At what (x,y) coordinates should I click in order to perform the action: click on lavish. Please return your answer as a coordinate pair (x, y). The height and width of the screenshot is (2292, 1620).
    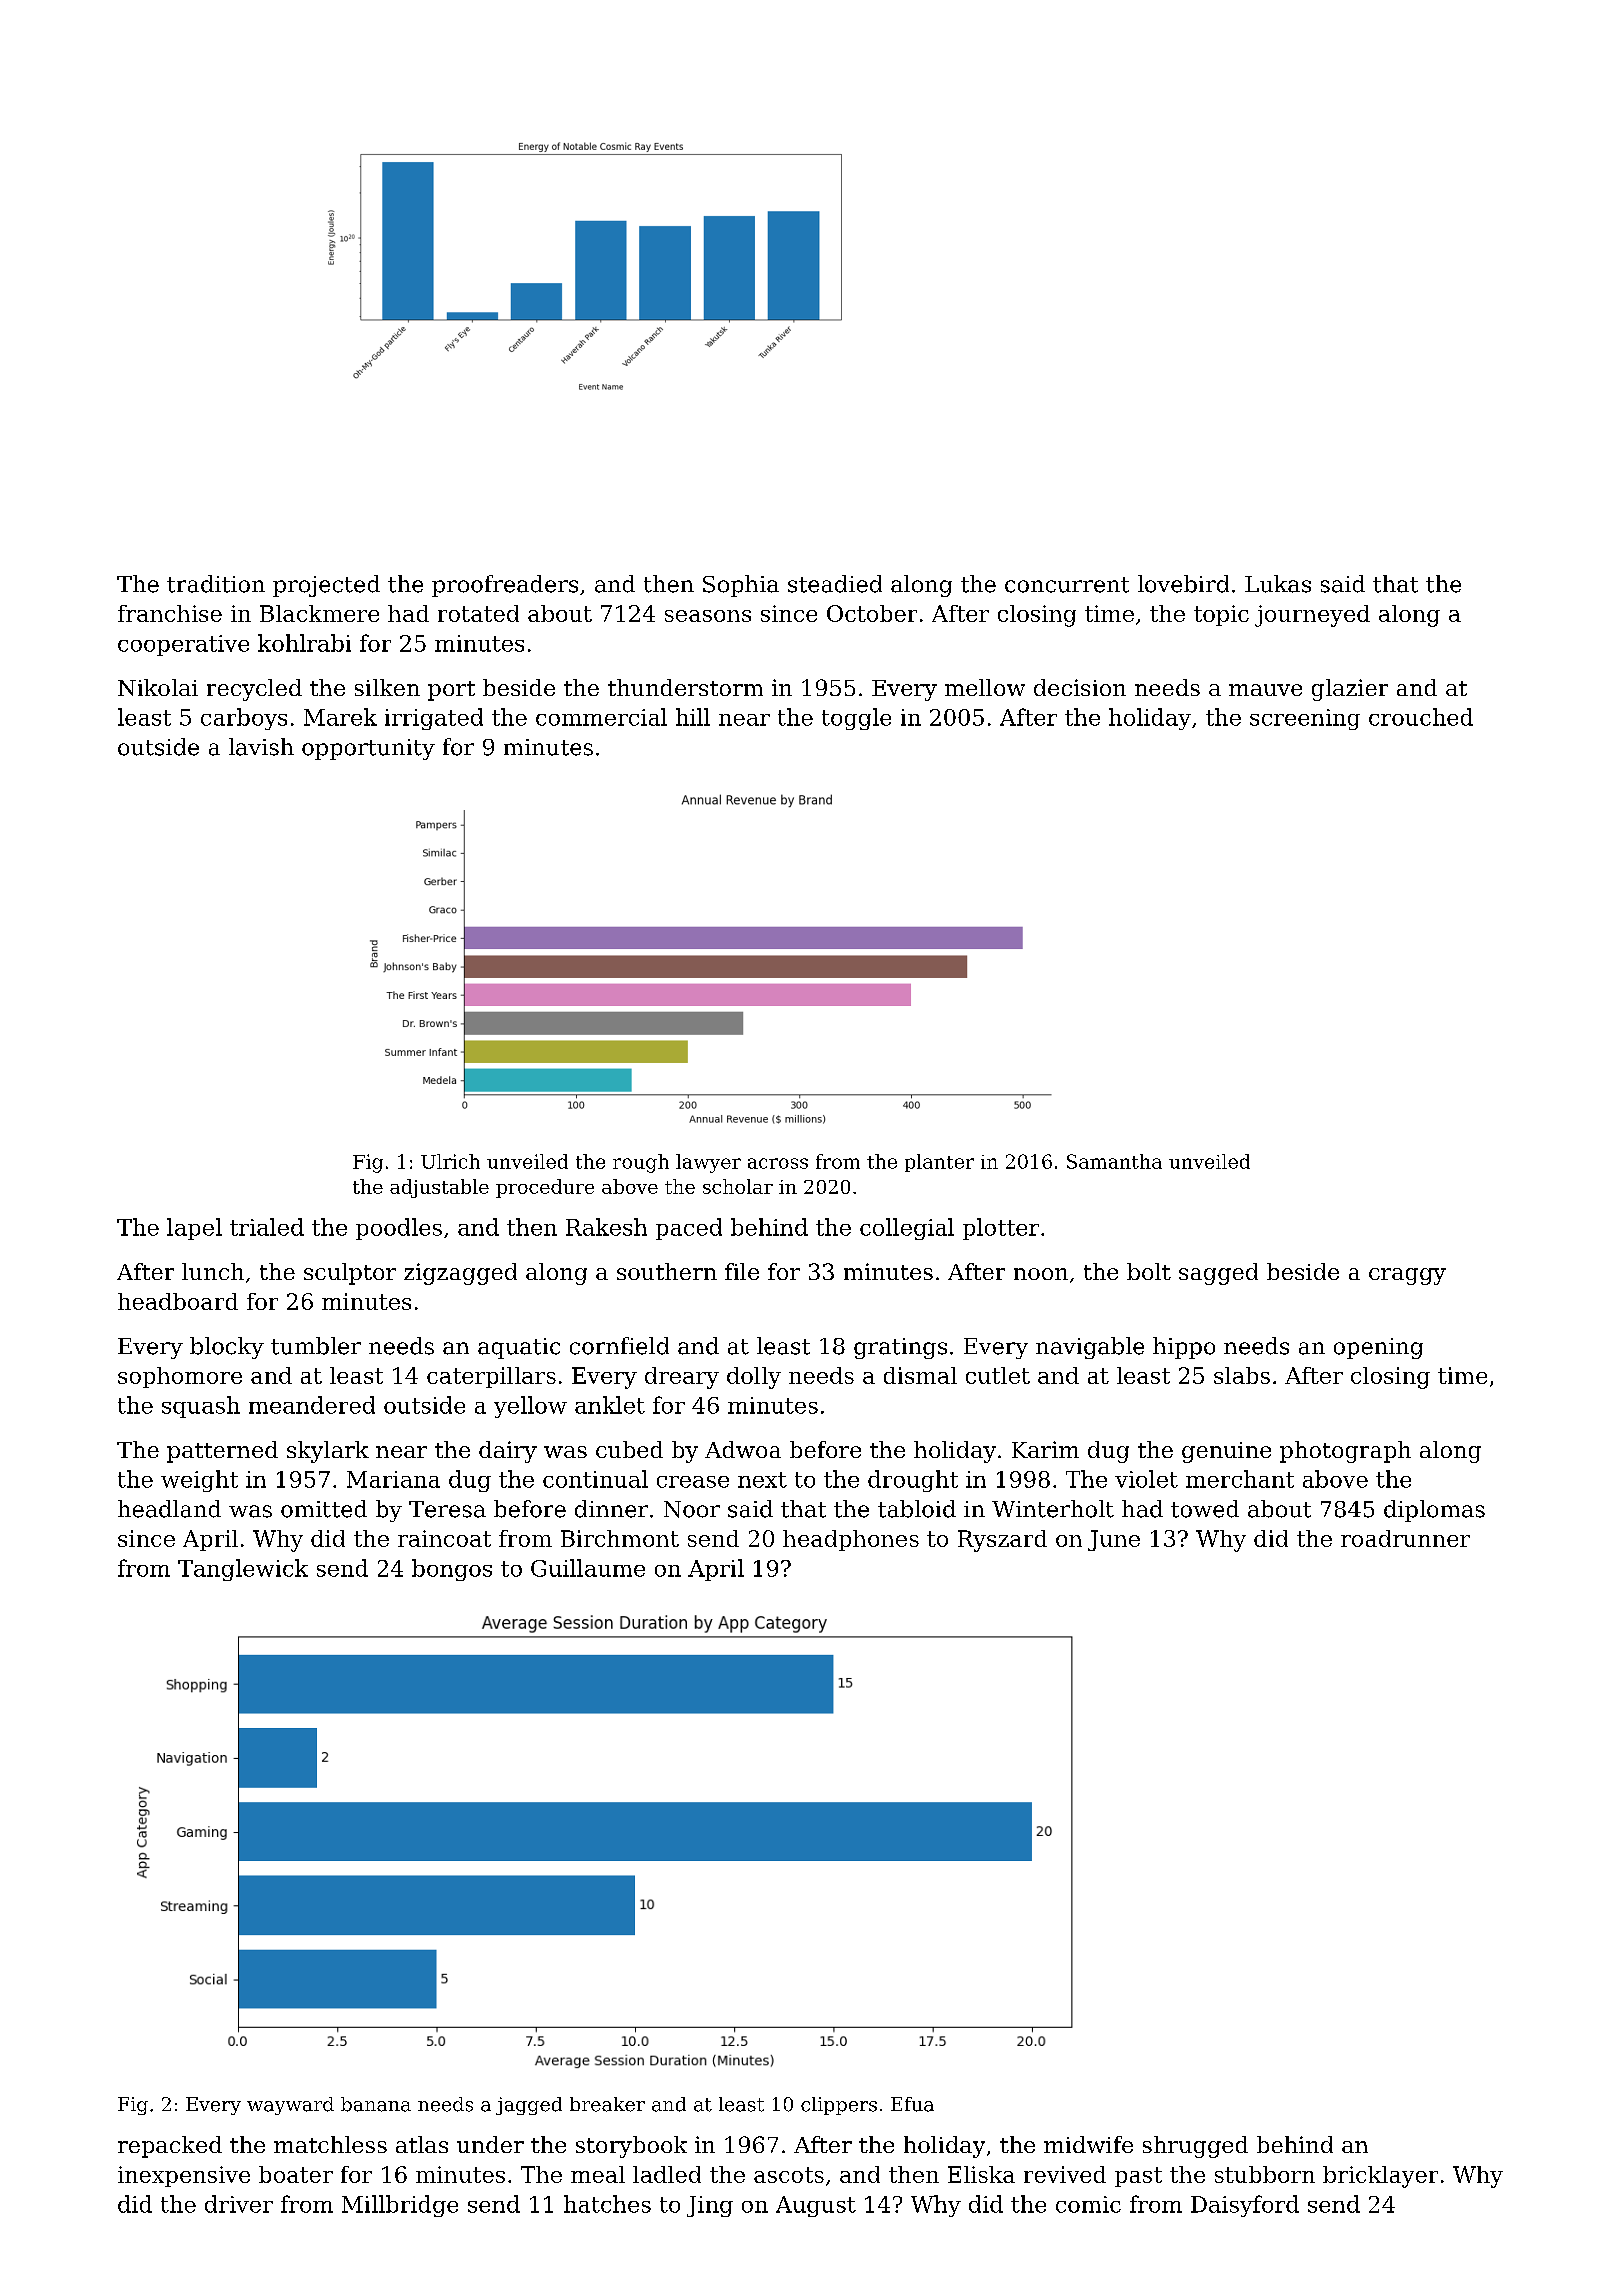
    Looking at the image, I should click on (261, 747).
